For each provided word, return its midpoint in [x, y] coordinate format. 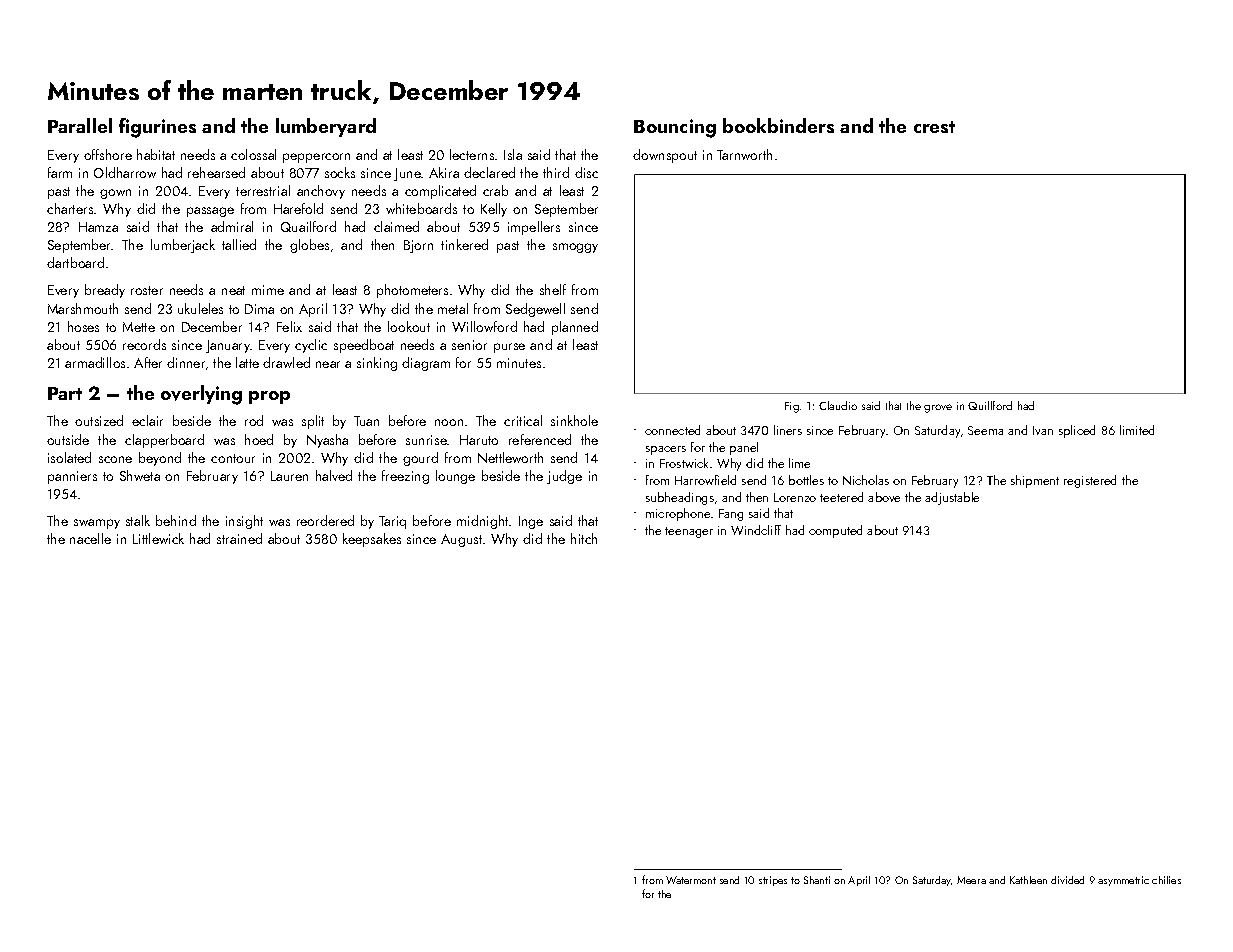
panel [744, 448]
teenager [689, 532]
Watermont [691, 880]
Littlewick [158, 538]
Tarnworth [744, 154]
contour [233, 458]
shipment [1035, 481]
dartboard [75, 262]
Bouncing [675, 128]
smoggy [575, 248]
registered [1090, 481]
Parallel [80, 125]
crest [934, 127]
